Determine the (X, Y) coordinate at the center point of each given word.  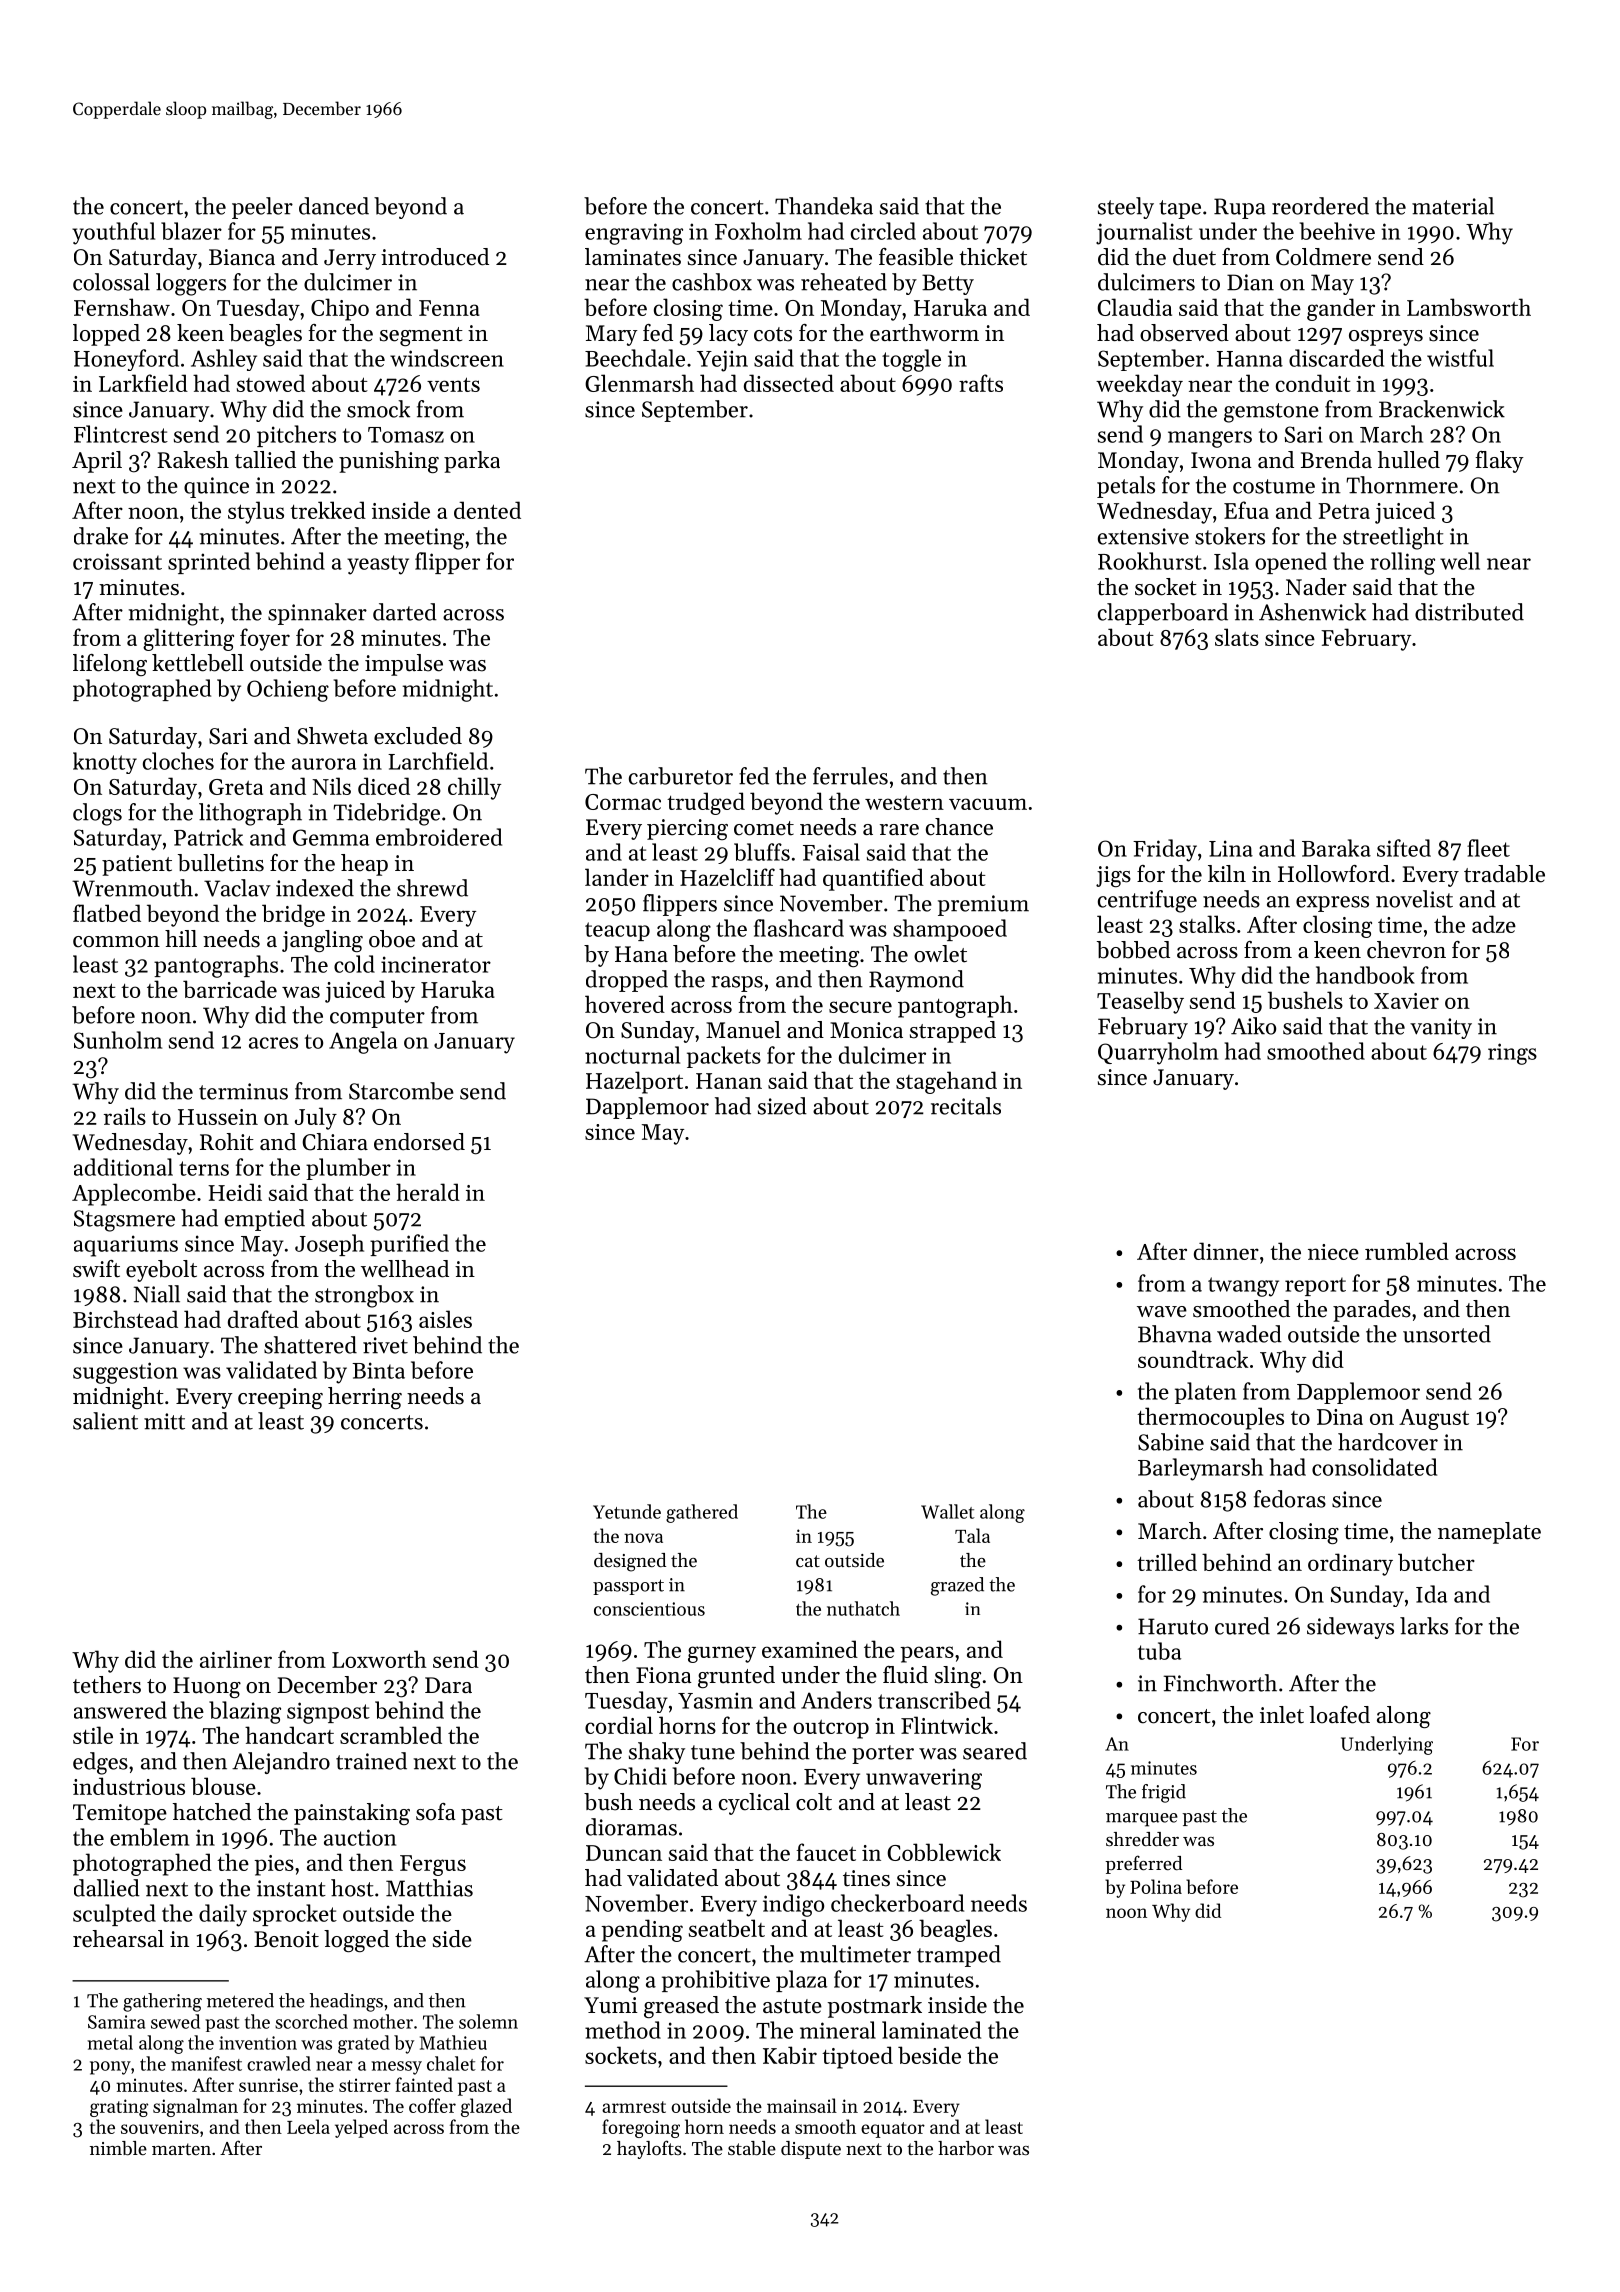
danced (334, 206)
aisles (445, 1319)
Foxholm (758, 231)
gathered (702, 1513)
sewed (175, 2021)
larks (1424, 1626)
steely (1126, 208)
